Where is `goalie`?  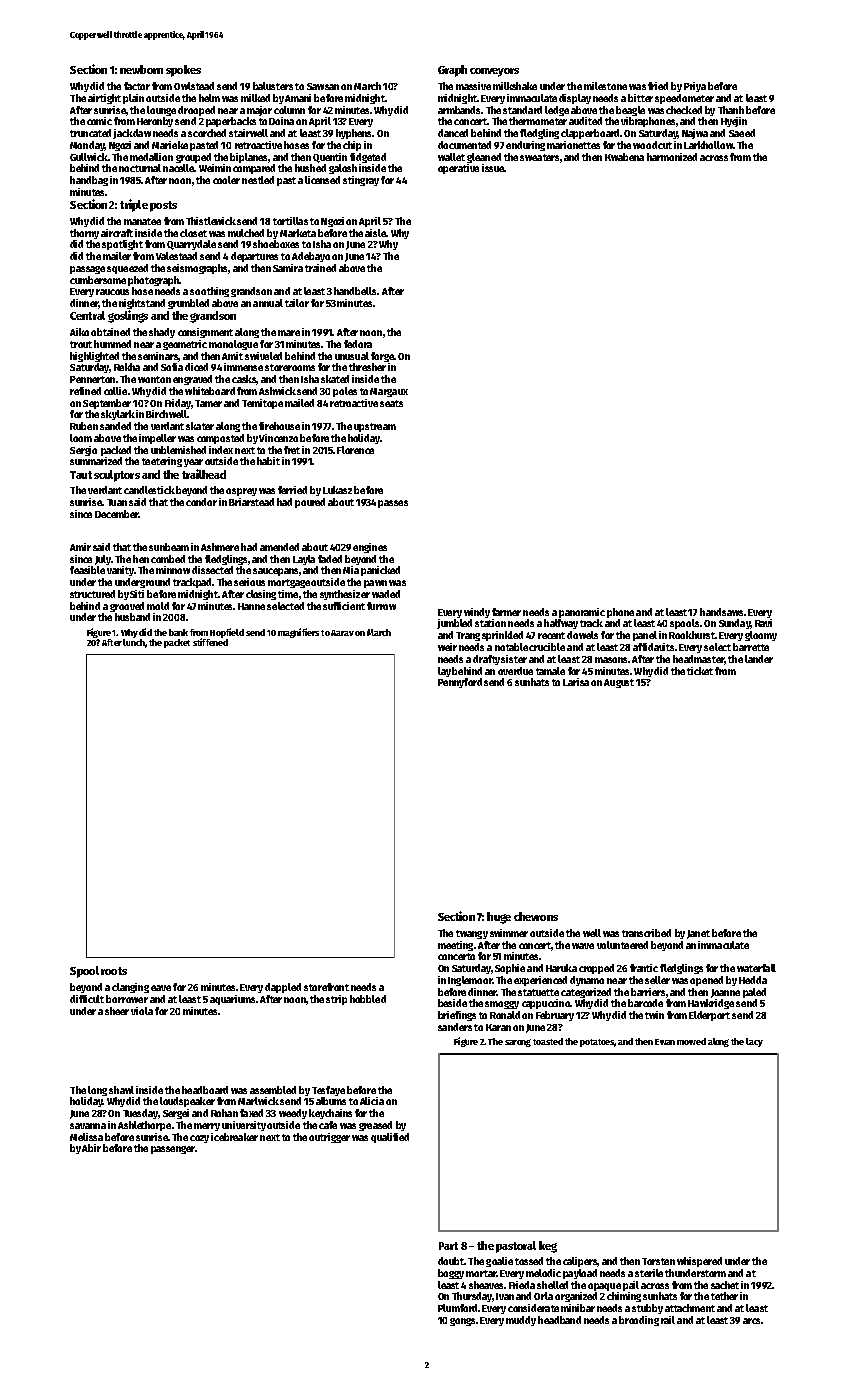 goalie is located at coordinates (499, 1262).
